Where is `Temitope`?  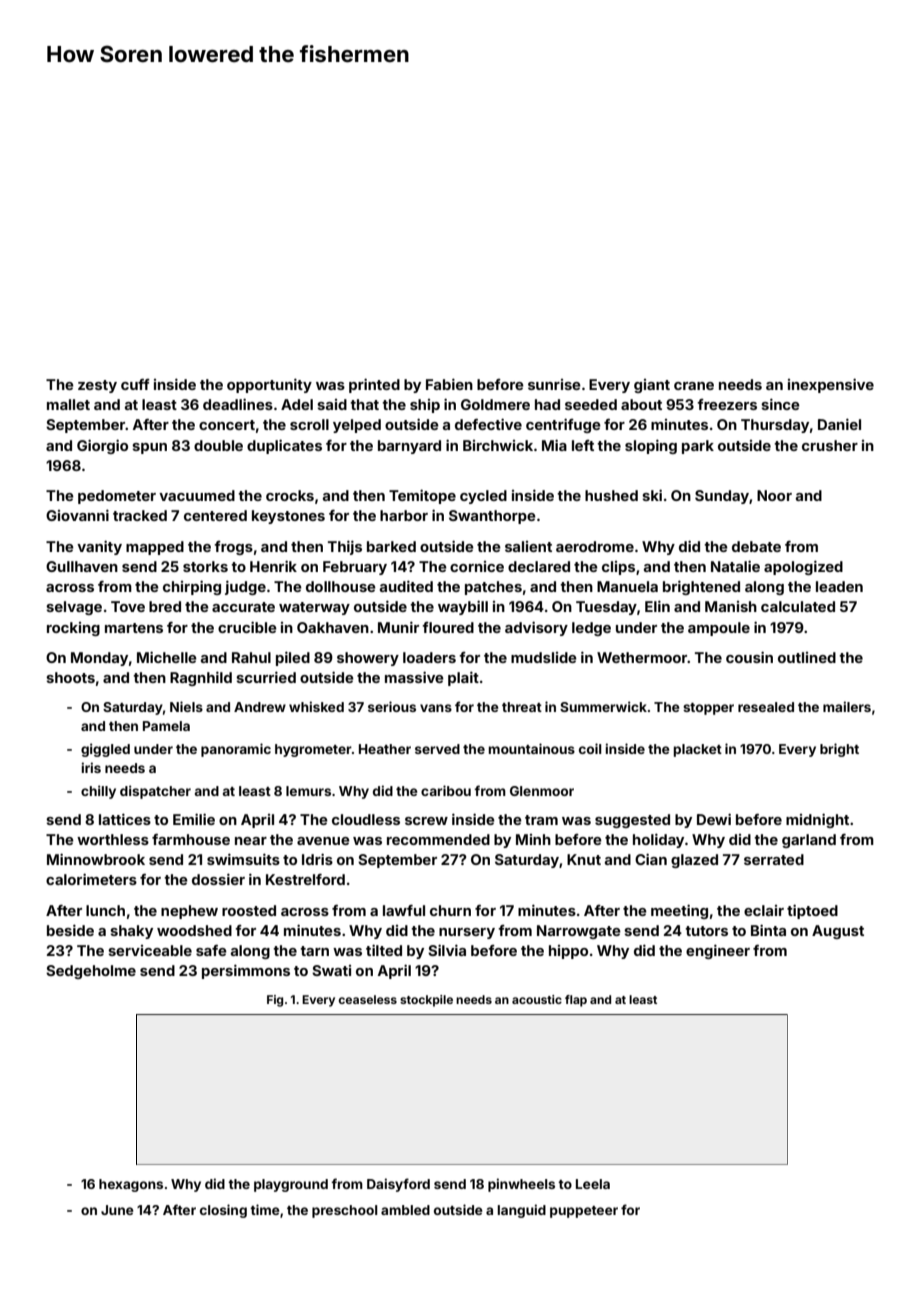
Temitope is located at coordinates (422, 496).
